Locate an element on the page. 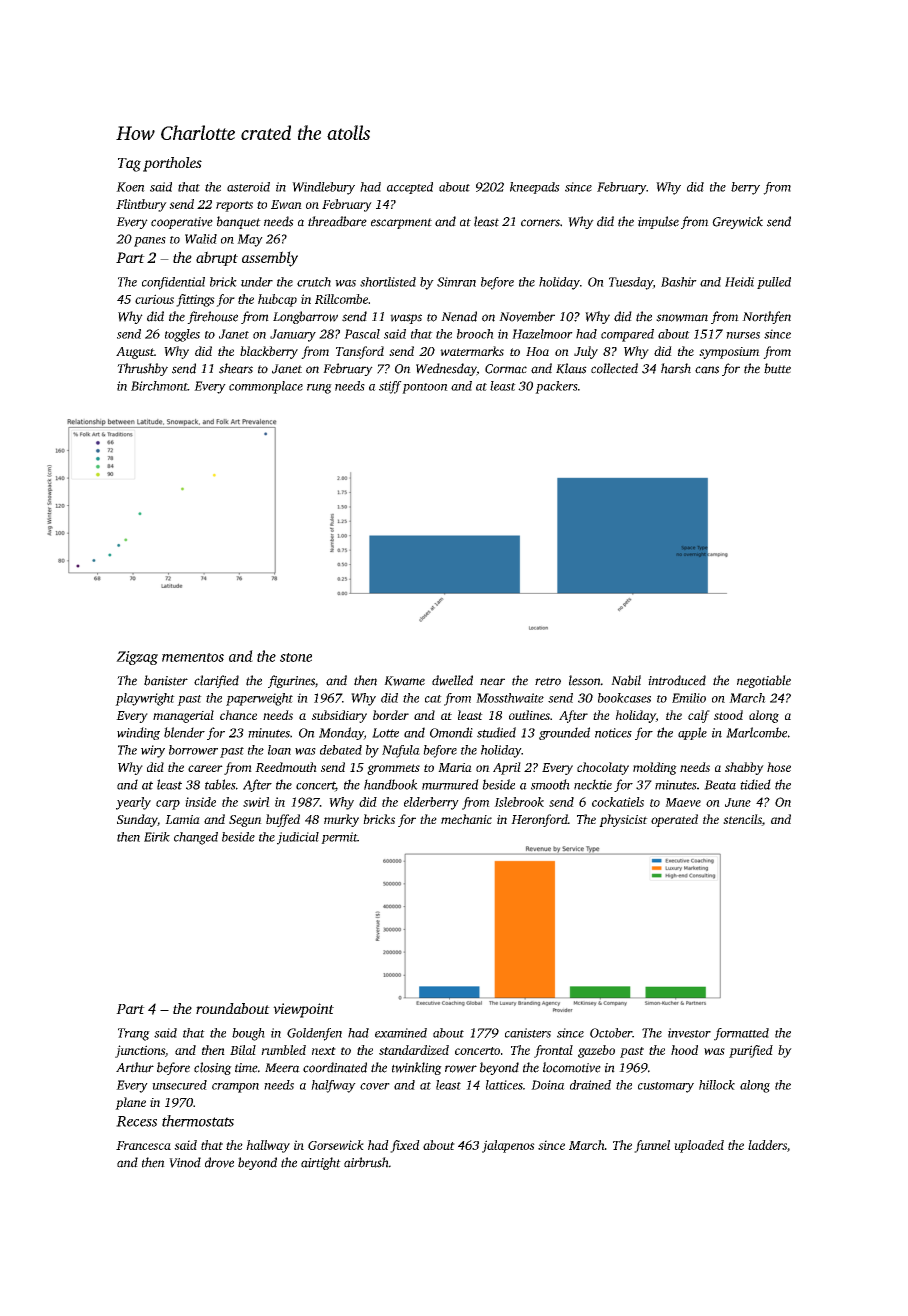 The height and width of the image is (1316, 908). Zigzag is located at coordinates (137, 658).
